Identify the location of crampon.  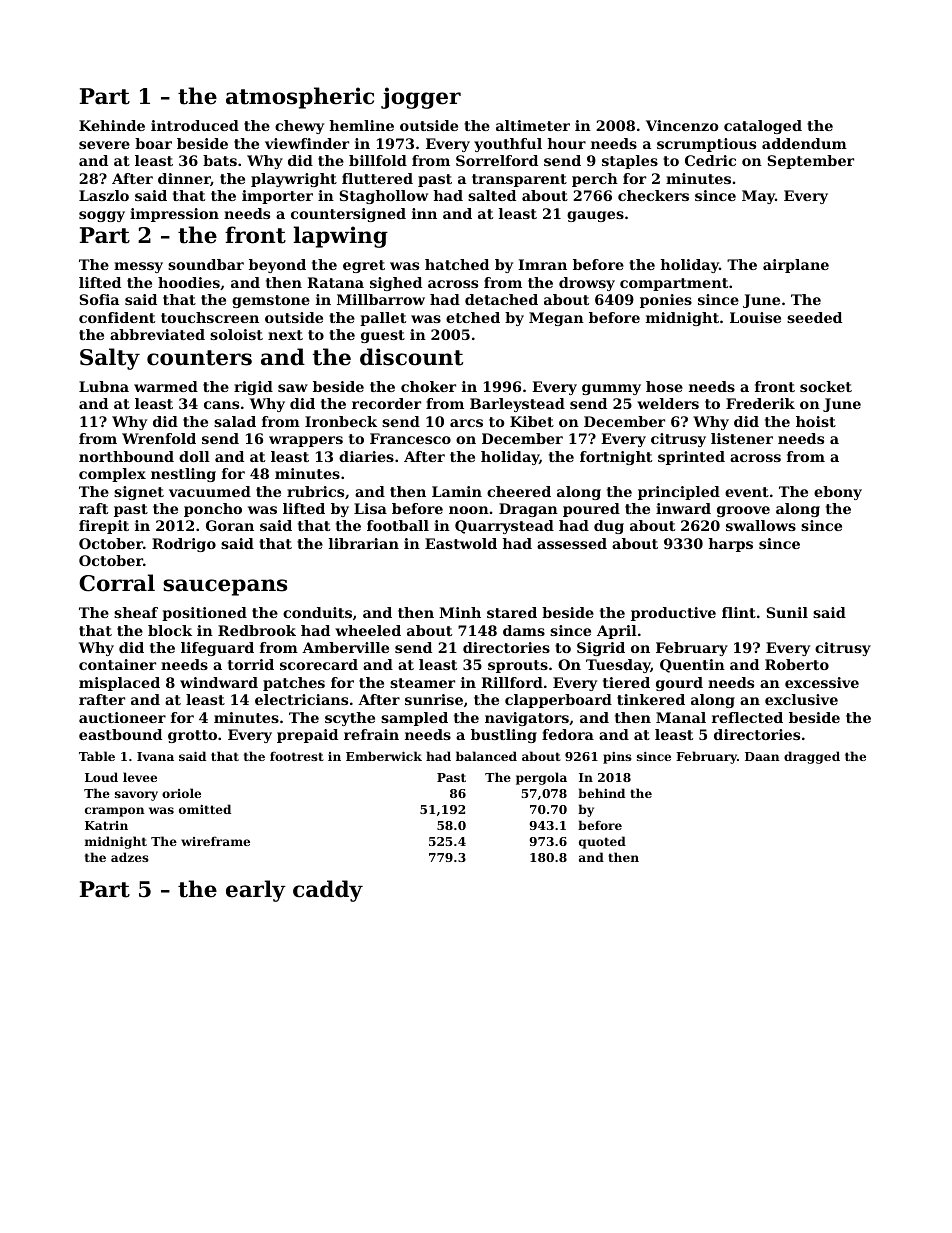
(115, 812).
